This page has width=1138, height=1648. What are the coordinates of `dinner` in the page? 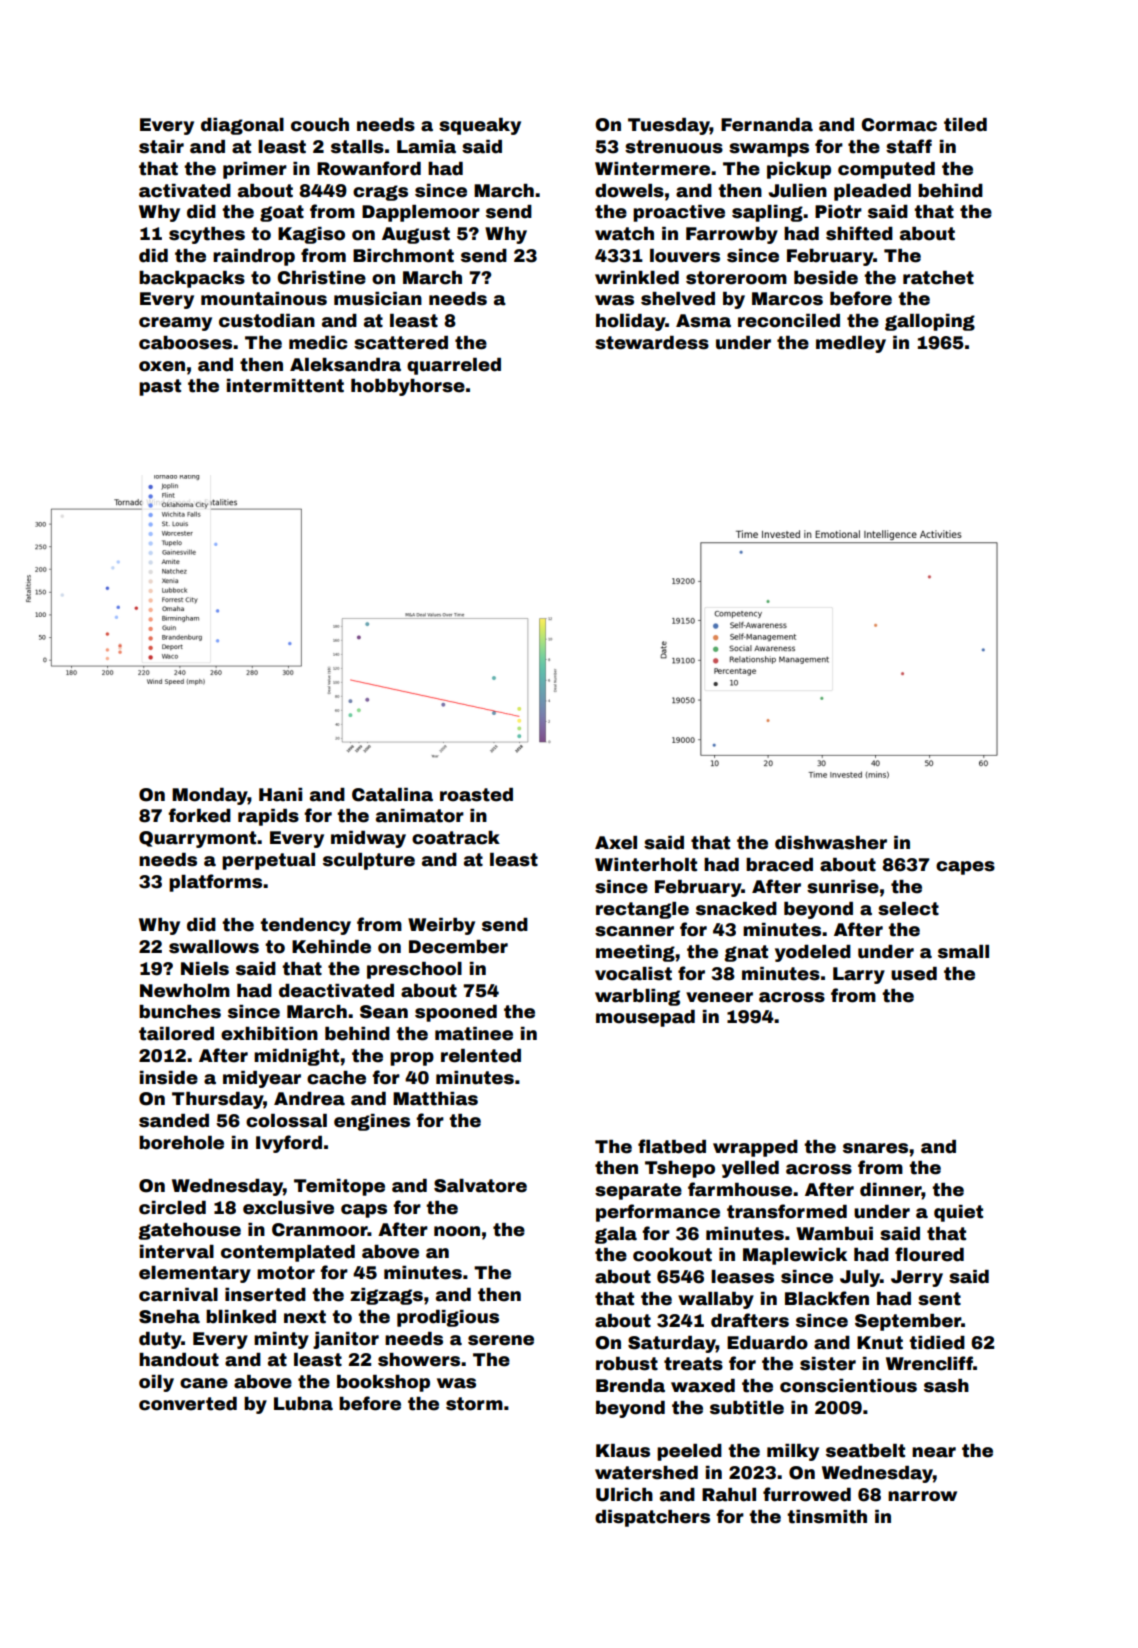 It's located at (891, 1191).
